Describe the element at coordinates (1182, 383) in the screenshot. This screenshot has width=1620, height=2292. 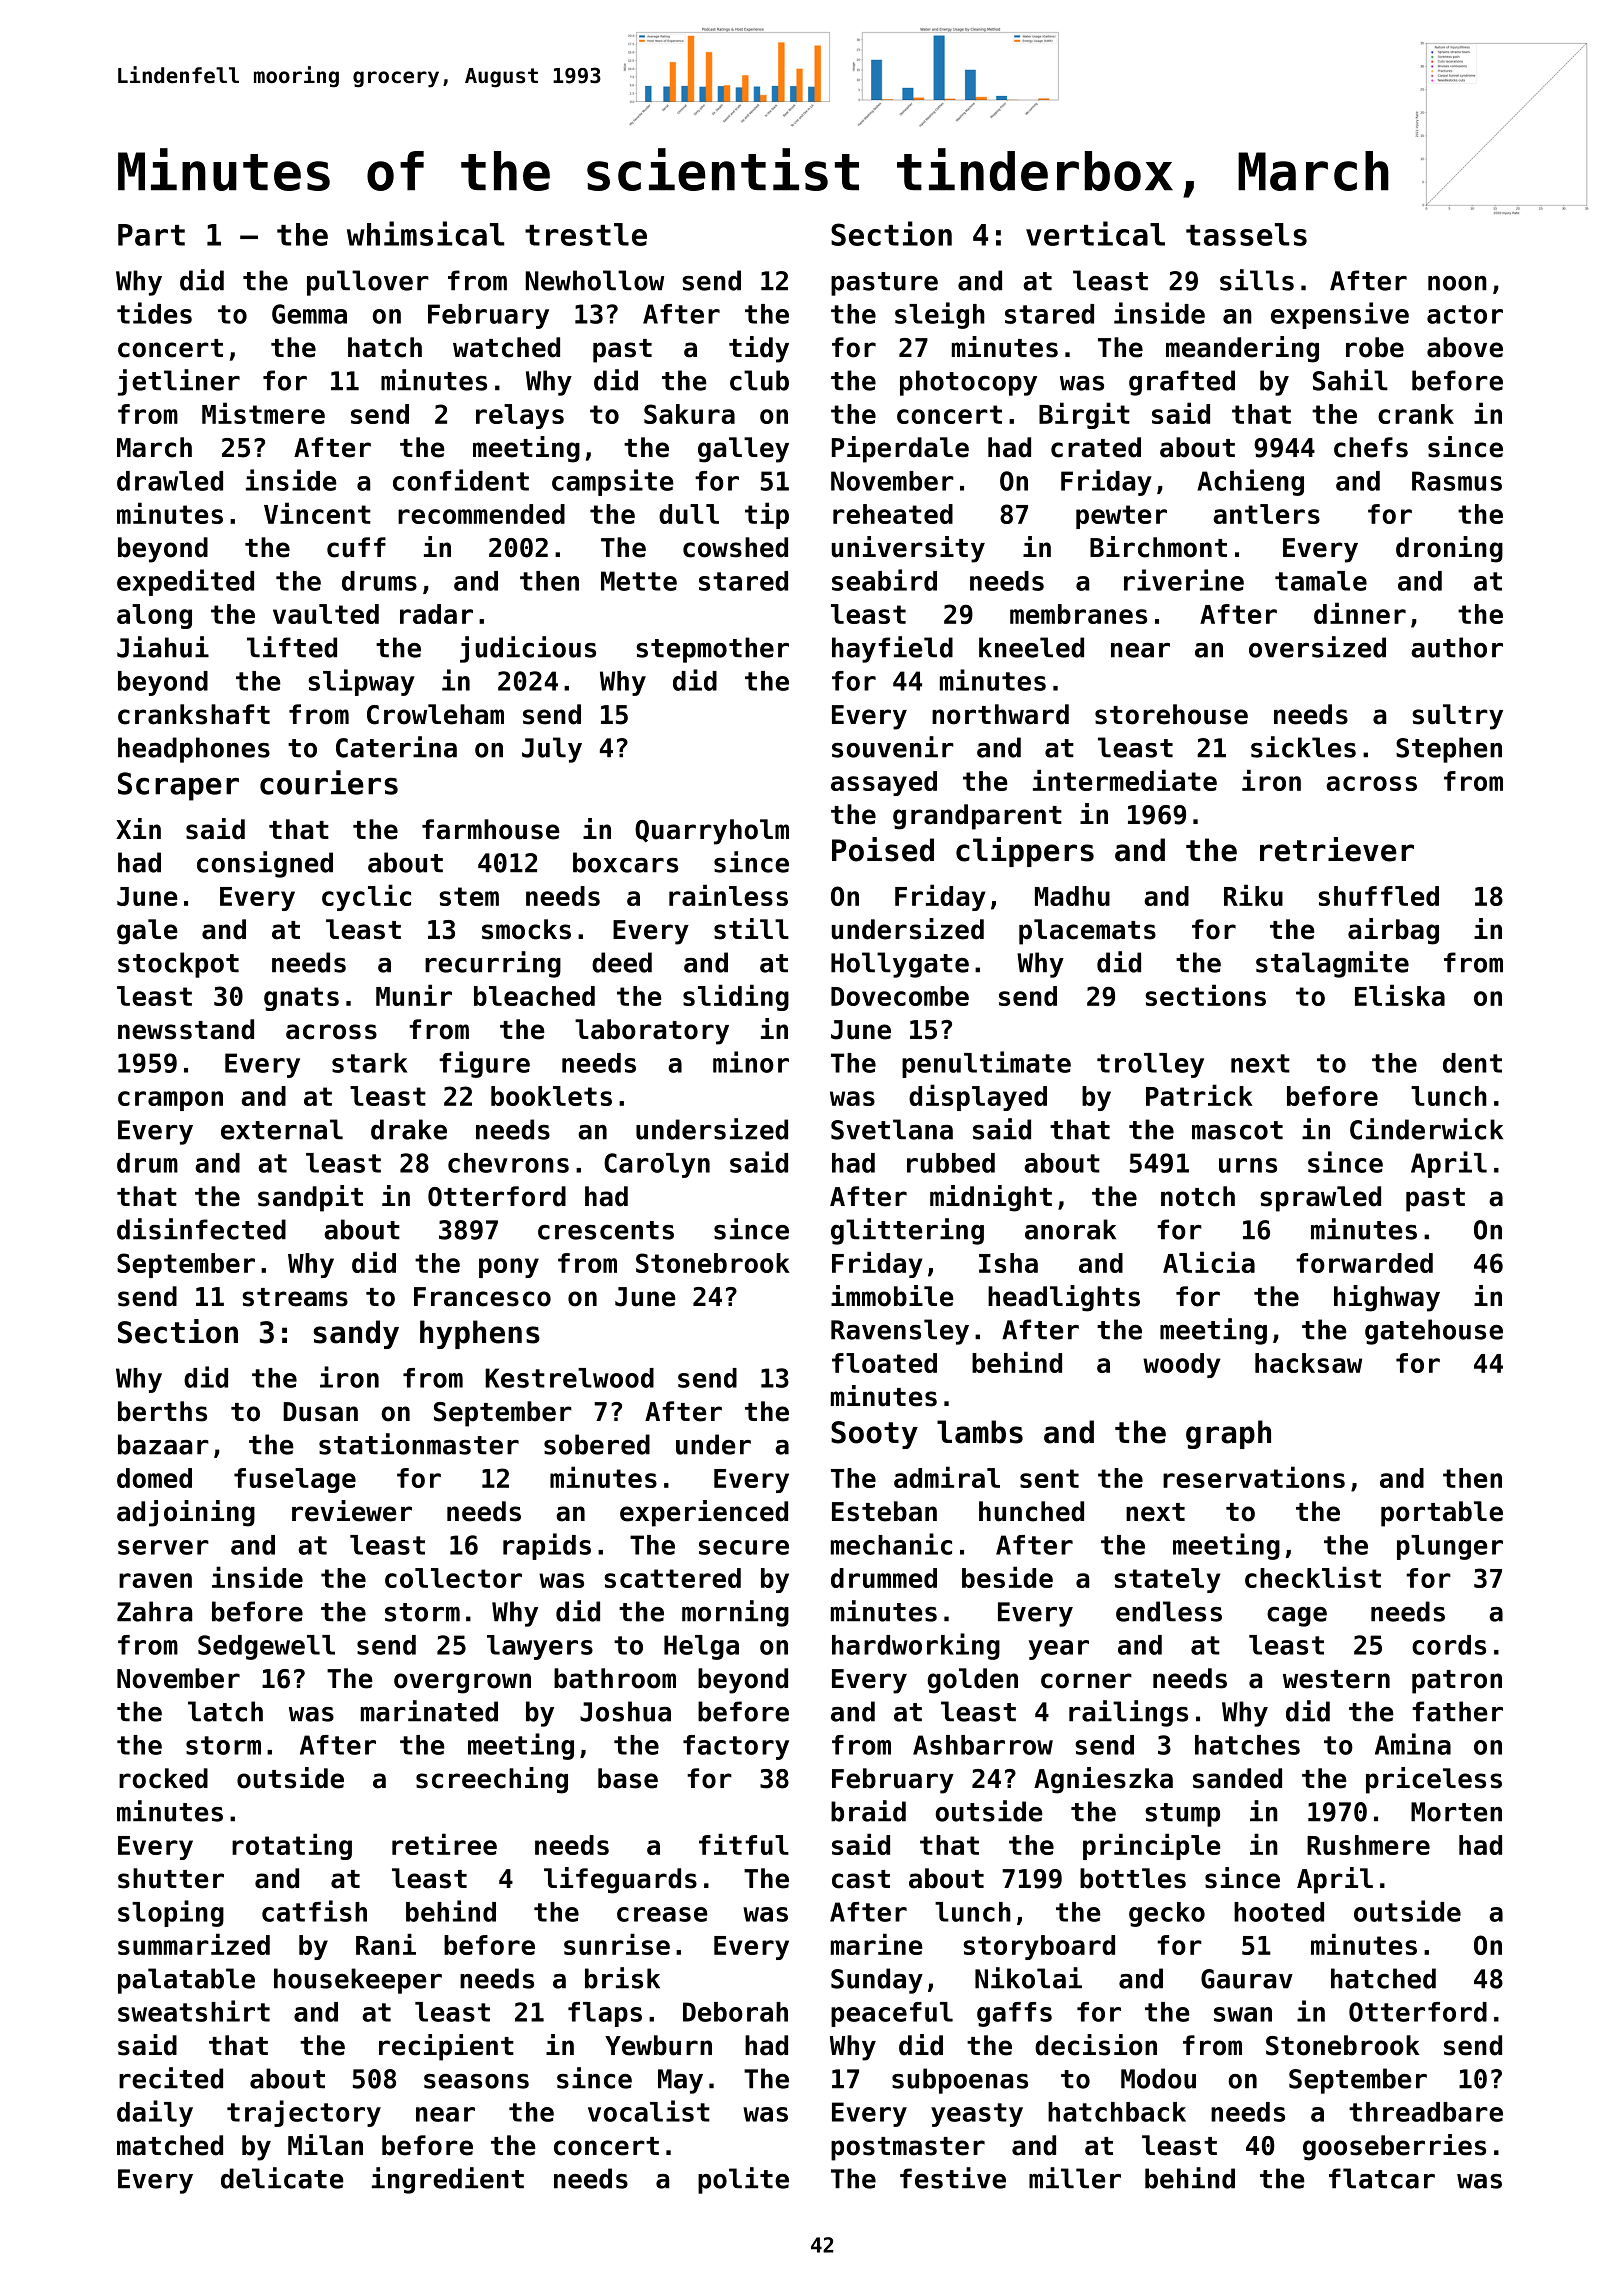
I see `grafted` at that location.
